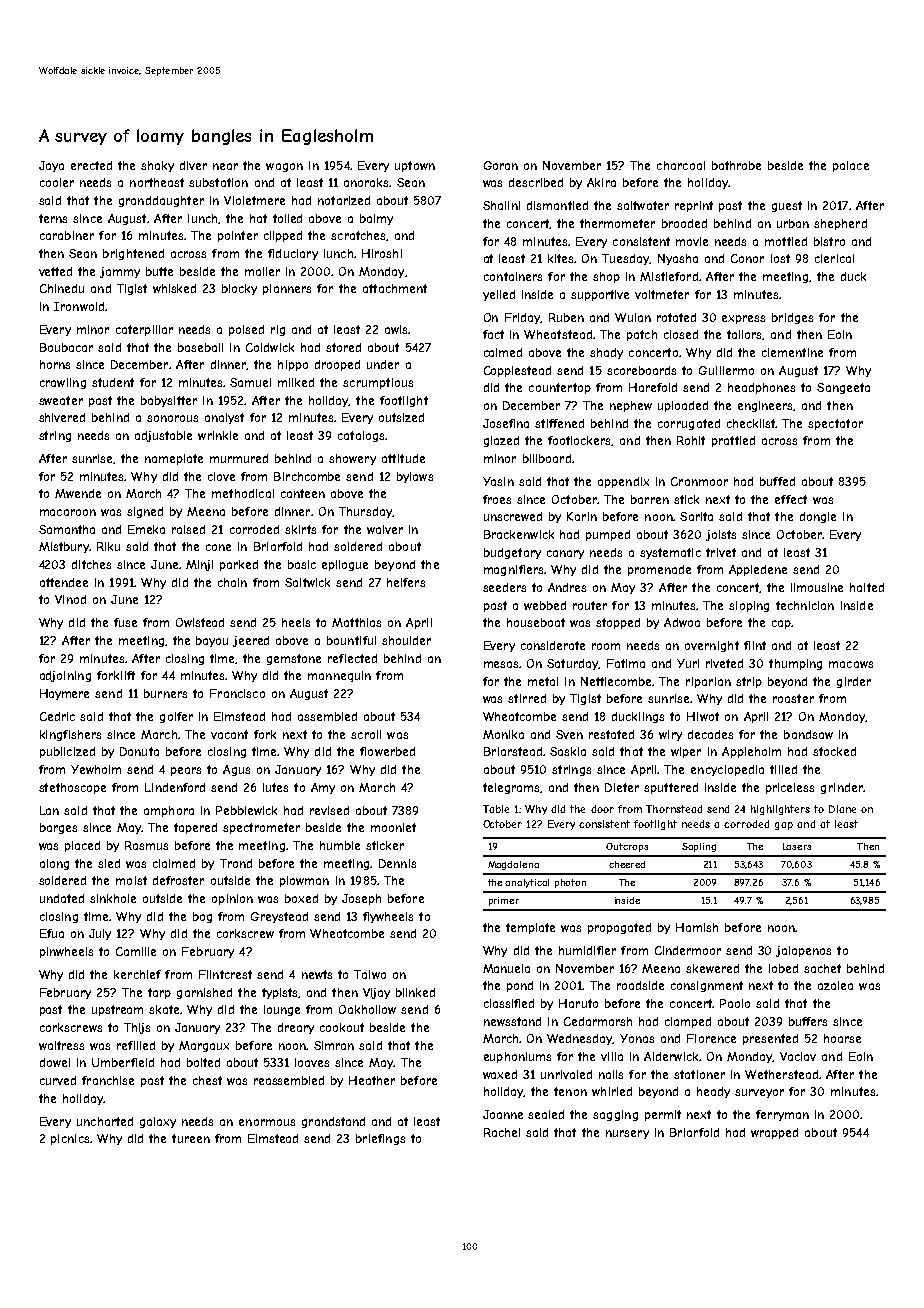  Describe the element at coordinates (91, 165) in the screenshot. I see `erected` at that location.
